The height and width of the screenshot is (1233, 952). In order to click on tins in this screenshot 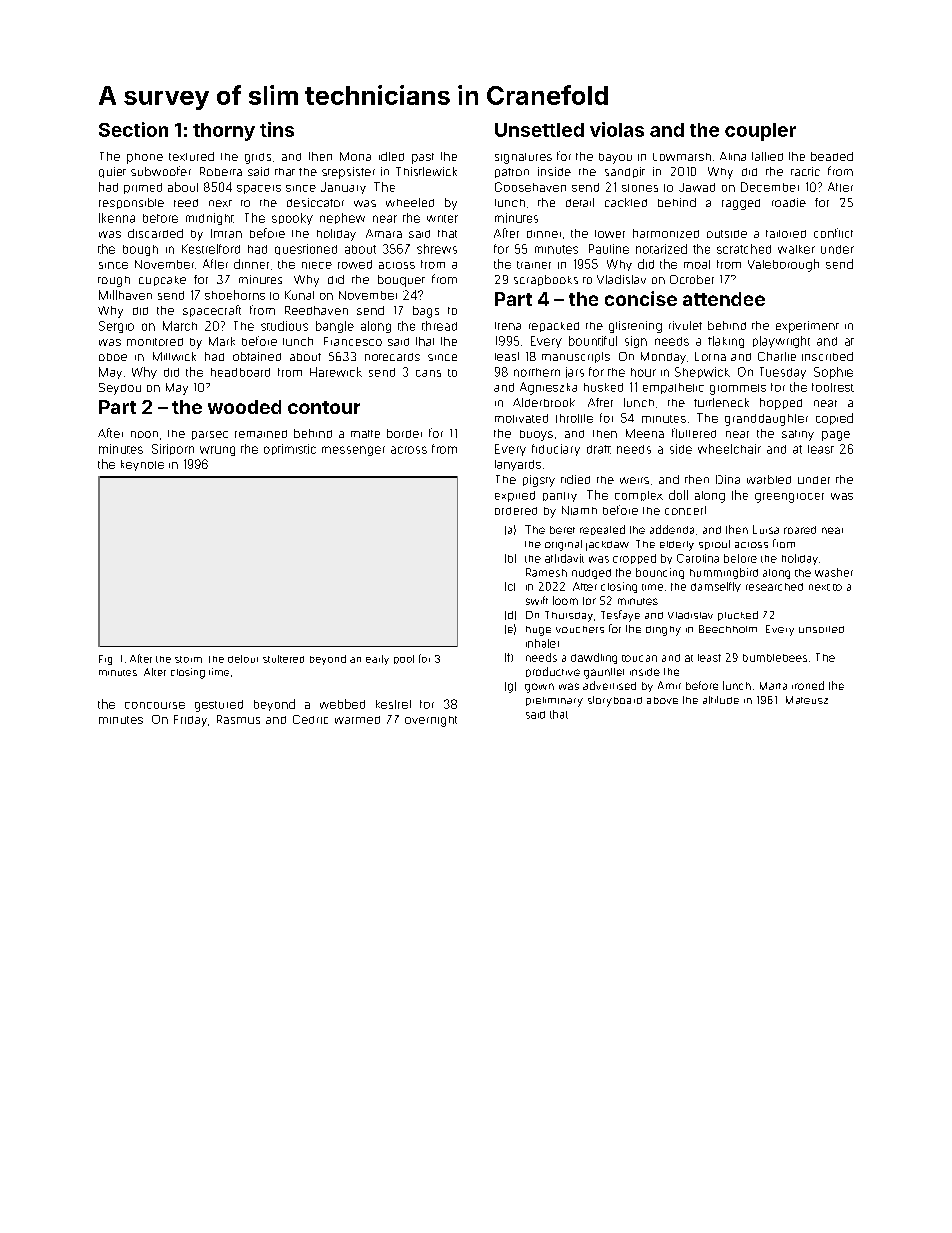, I will do `click(277, 129)`.
